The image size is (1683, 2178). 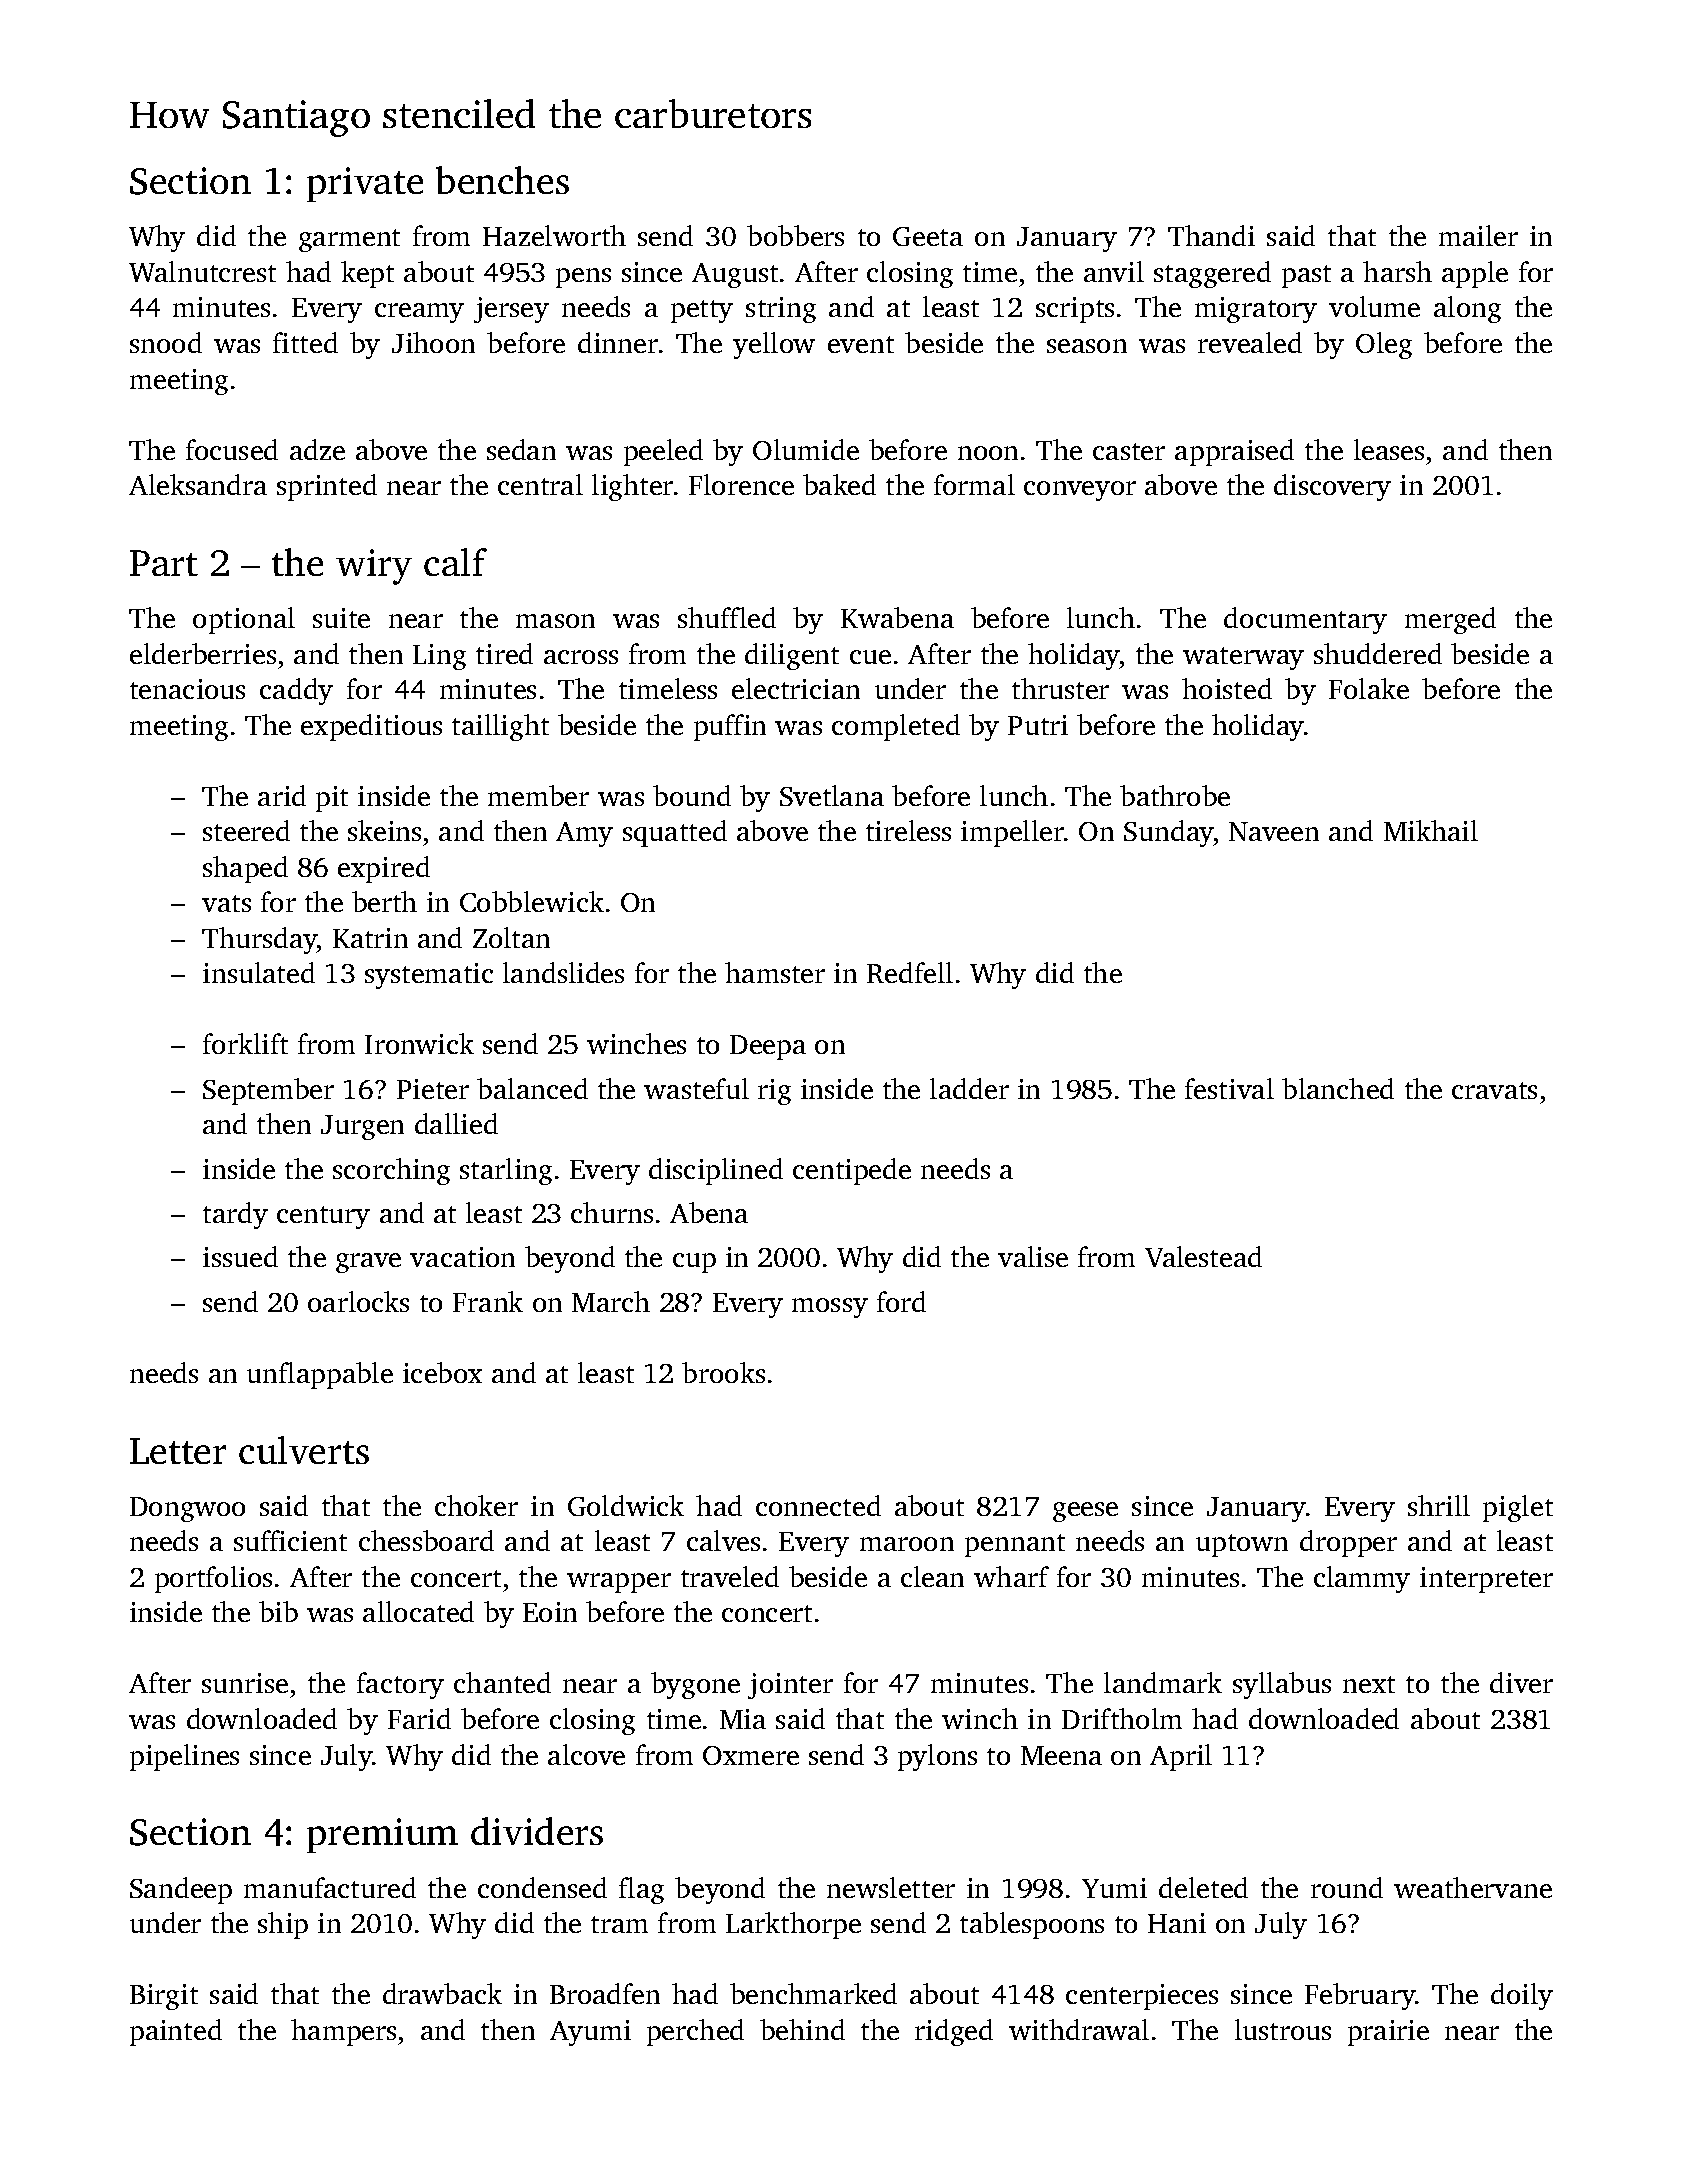 What do you see at coordinates (727, 617) in the screenshot?
I see `shuffled` at bounding box center [727, 617].
